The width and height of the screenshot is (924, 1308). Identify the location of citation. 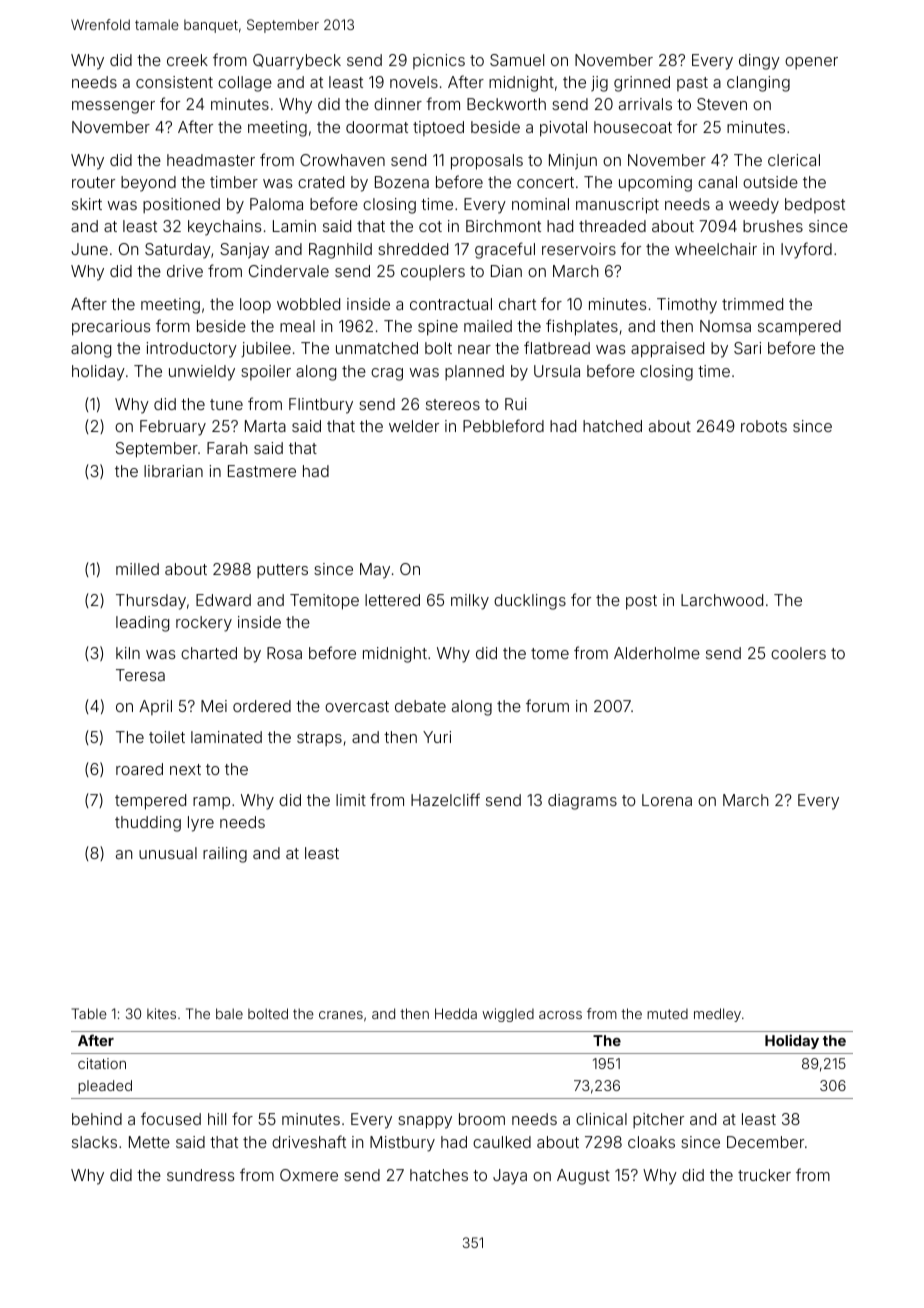
(102, 1063).
